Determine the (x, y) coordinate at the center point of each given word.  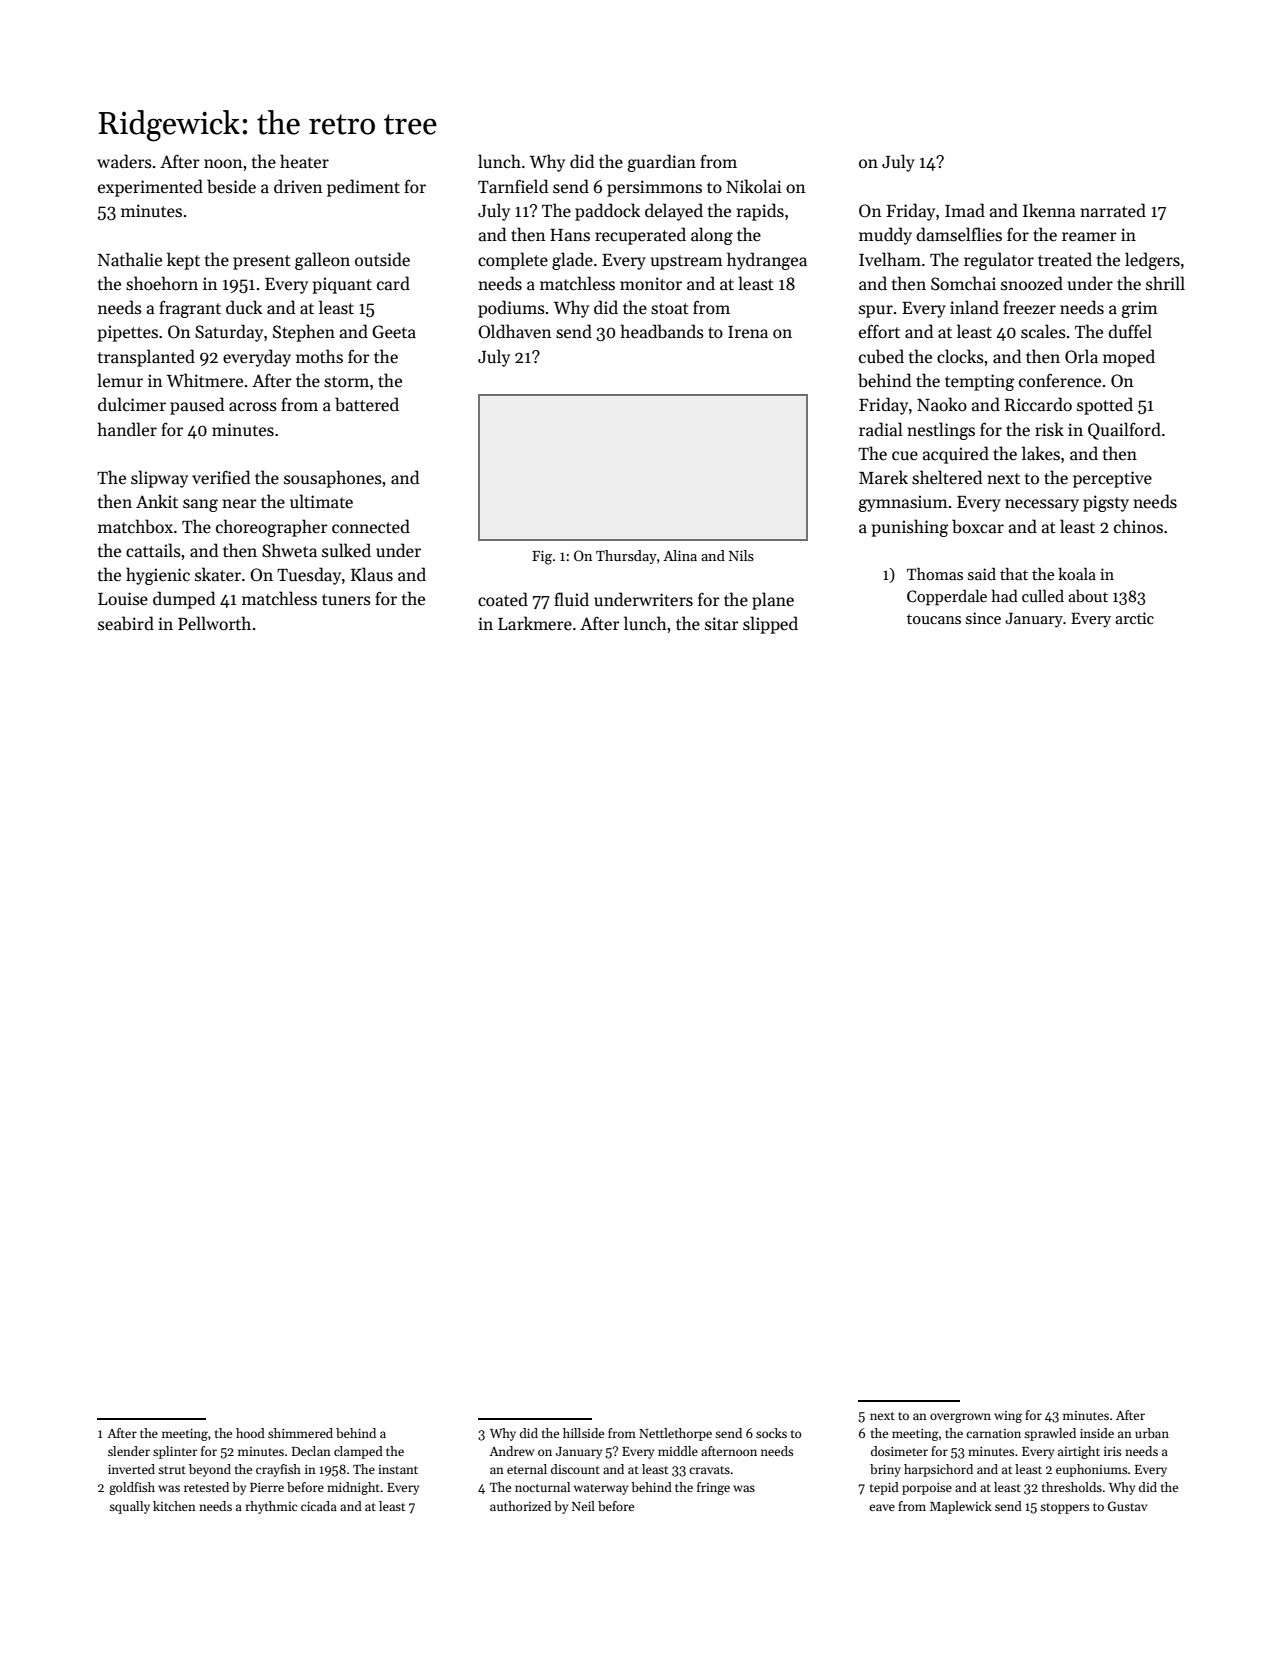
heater (304, 161)
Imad (965, 210)
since (983, 618)
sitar (722, 623)
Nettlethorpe (675, 1434)
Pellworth (214, 623)
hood (250, 1433)
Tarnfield (513, 186)
